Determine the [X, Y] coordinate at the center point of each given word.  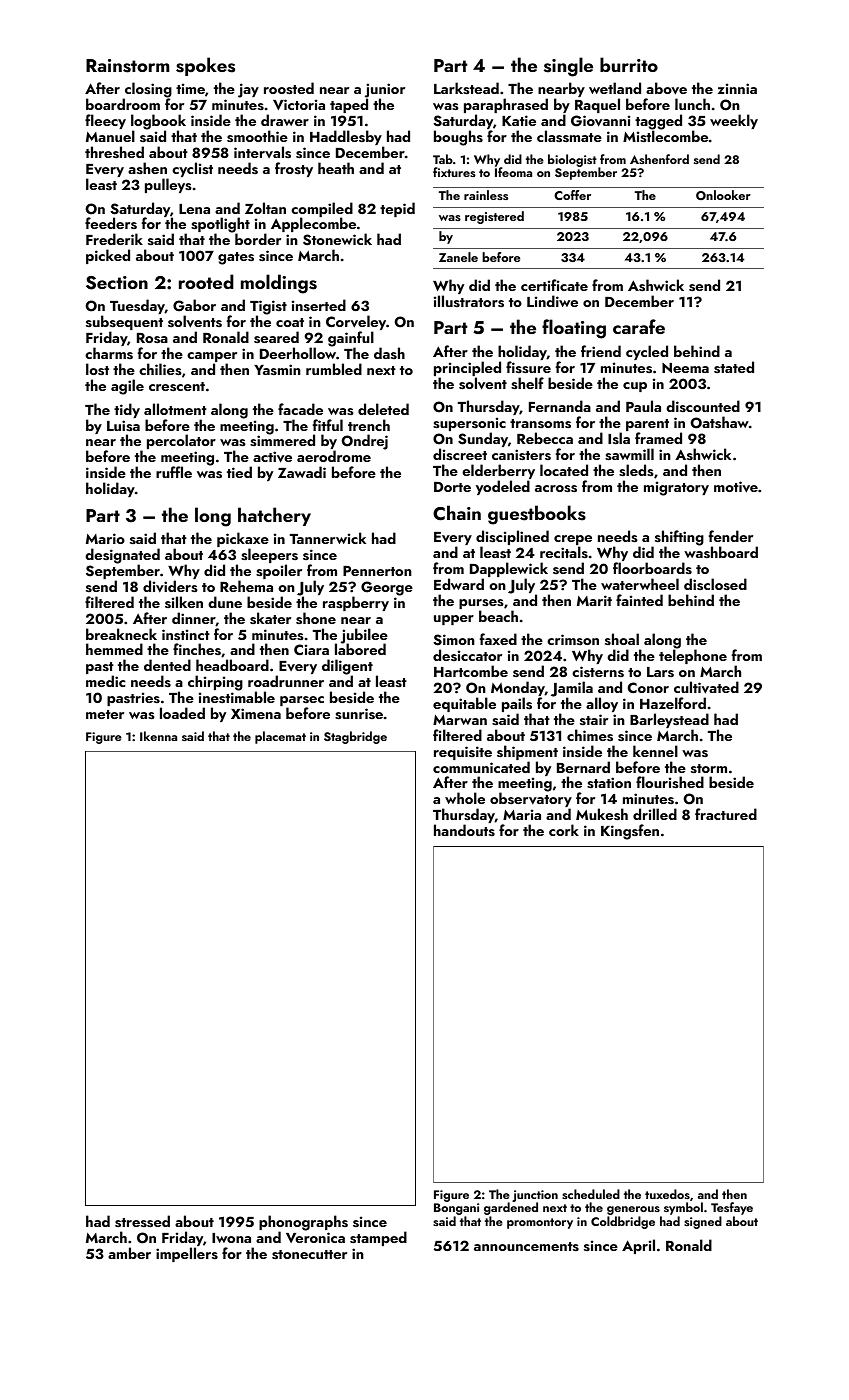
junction [535, 1196]
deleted [383, 409]
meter [105, 714]
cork [564, 830]
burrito [629, 64]
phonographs [303, 1223]
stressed [142, 1221]
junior [385, 91]
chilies [160, 369]
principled [467, 368]
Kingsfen [630, 832]
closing [147, 90]
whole [465, 798]
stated [734, 367]
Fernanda [560, 406]
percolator [181, 441]
